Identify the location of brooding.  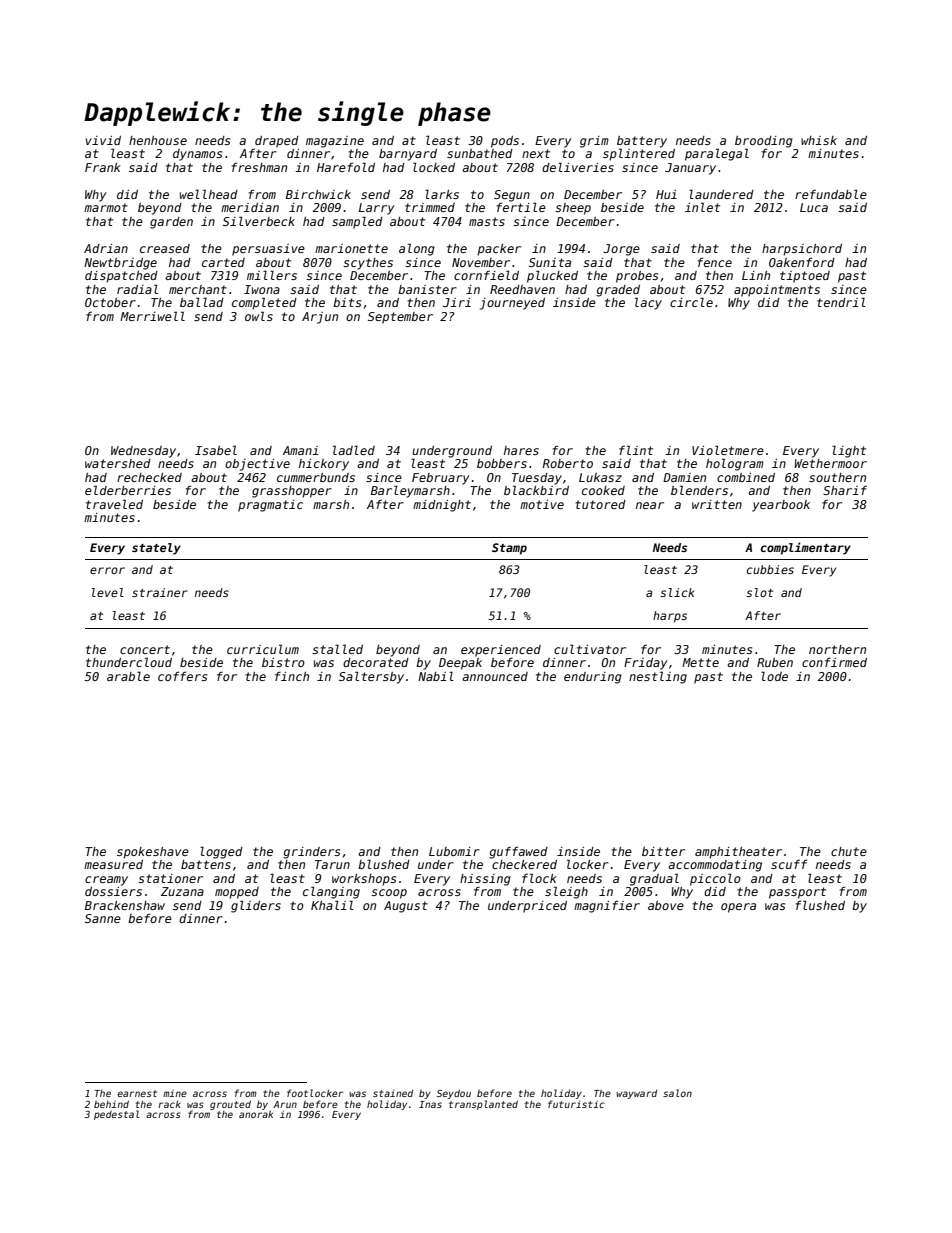
(764, 142).
